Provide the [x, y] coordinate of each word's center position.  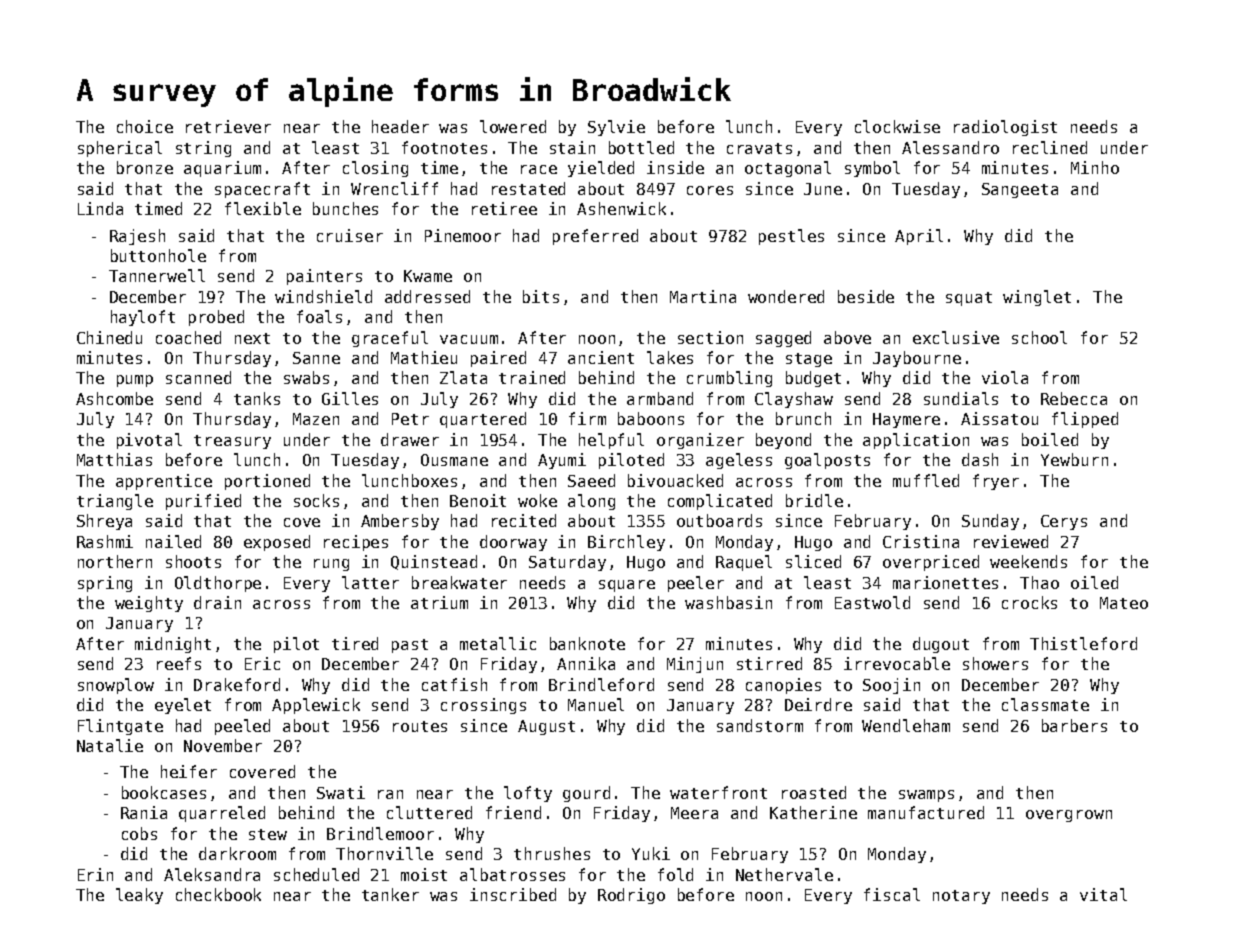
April [919, 237]
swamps [926, 796]
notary [961, 897]
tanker [390, 894]
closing [375, 169]
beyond [783, 441]
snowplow [116, 686]
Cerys [1064, 522]
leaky [139, 896]
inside [675, 167]
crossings [483, 706]
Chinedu [109, 337]
